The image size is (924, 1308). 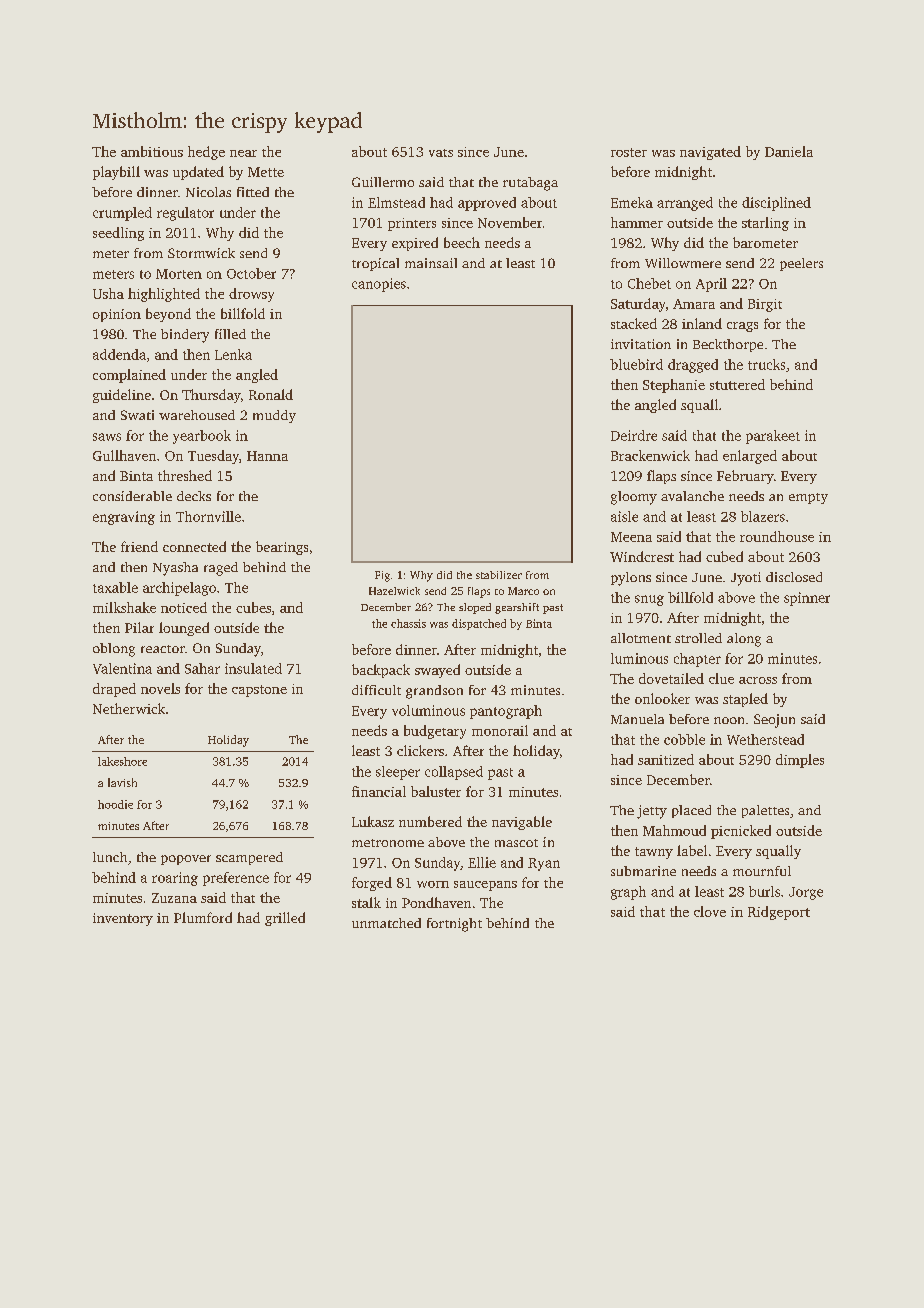 I want to click on playbill, so click(x=116, y=173).
